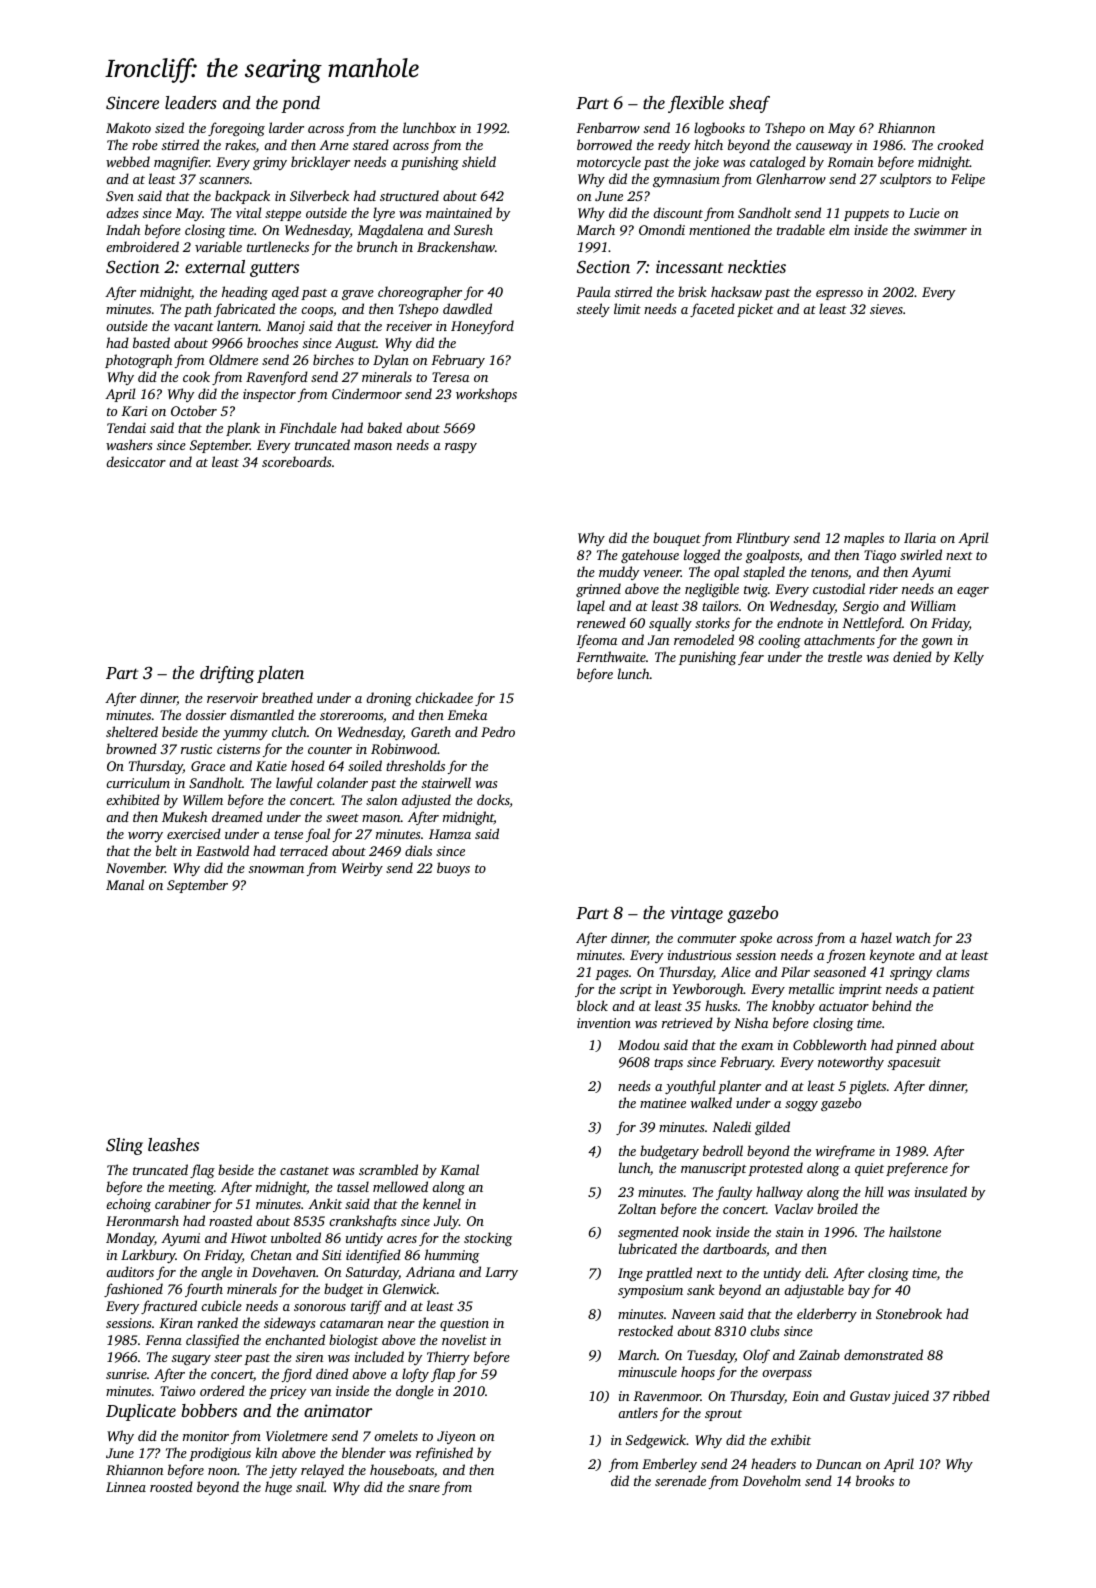 This document has height=1588, width=1096. Describe the element at coordinates (453, 869) in the document. I see `buoys` at that location.
